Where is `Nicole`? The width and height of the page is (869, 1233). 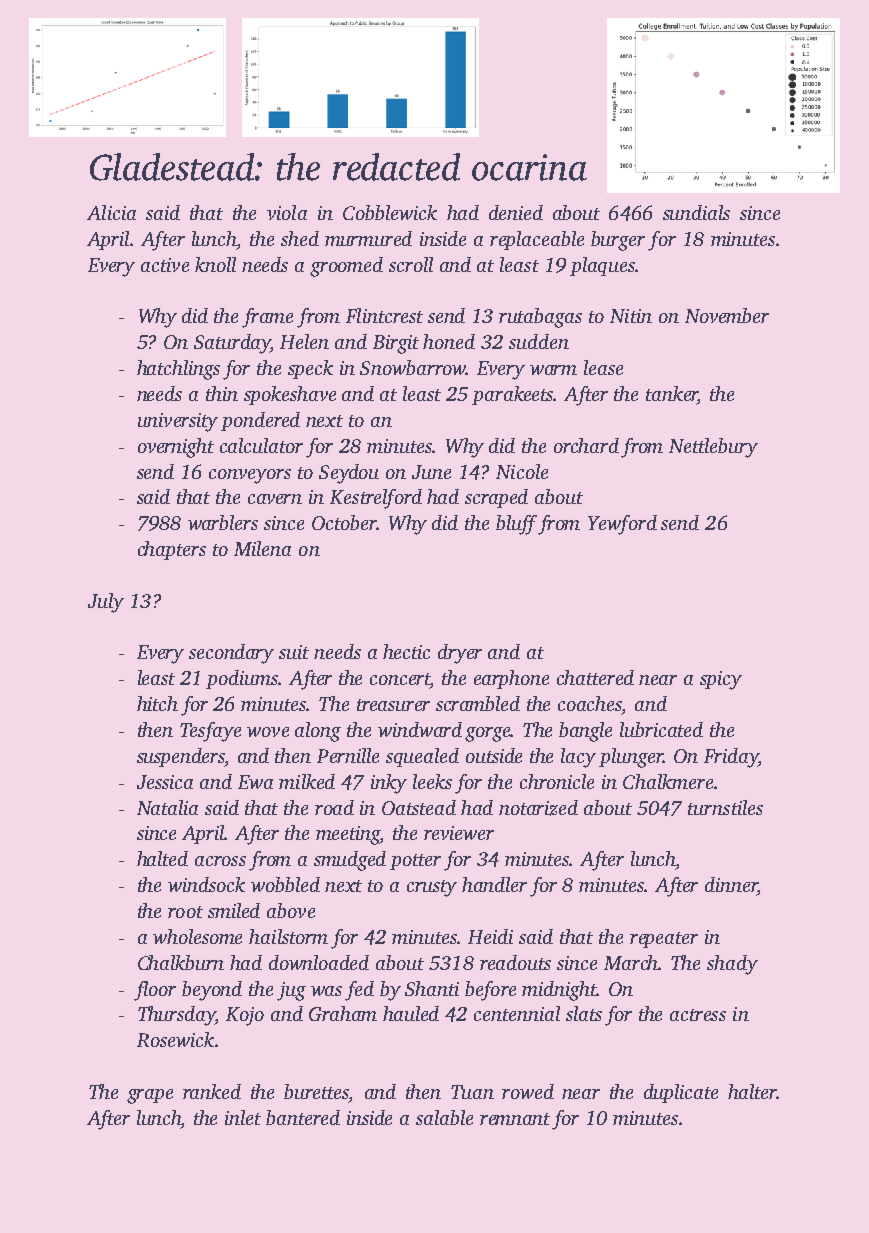
Nicole is located at coordinates (522, 471).
